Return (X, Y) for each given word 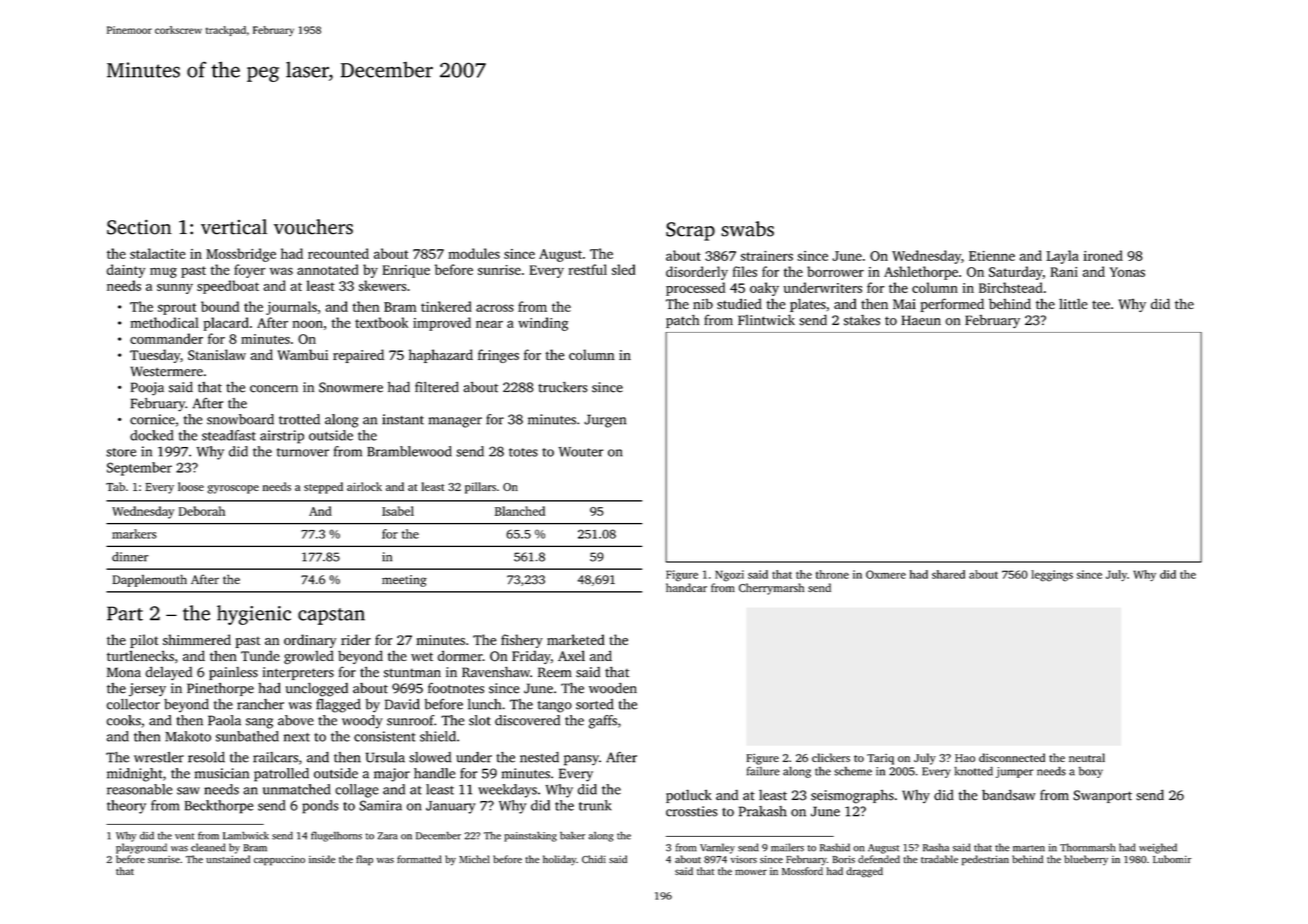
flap (364, 860)
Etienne (992, 256)
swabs (747, 229)
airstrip (282, 437)
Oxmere (886, 574)
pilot (144, 641)
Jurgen (605, 421)
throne (832, 574)
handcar (686, 587)
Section (139, 227)
